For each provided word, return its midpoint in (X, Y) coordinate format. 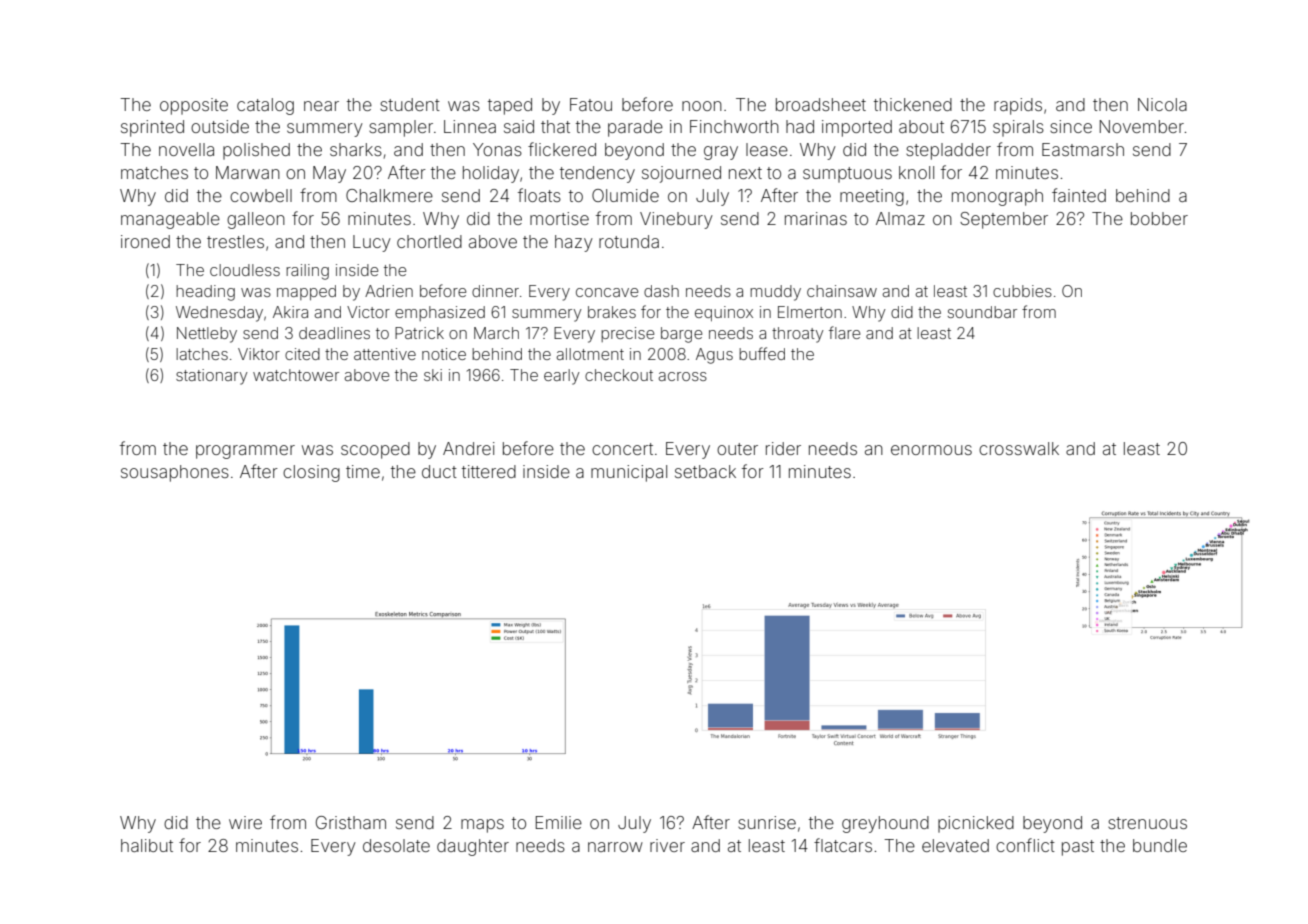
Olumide (625, 195)
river (667, 845)
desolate (396, 845)
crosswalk (1019, 448)
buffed (762, 353)
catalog (265, 106)
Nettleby (207, 335)
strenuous (1147, 823)
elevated (955, 845)
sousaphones (175, 473)
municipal (629, 473)
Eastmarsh (1083, 149)
